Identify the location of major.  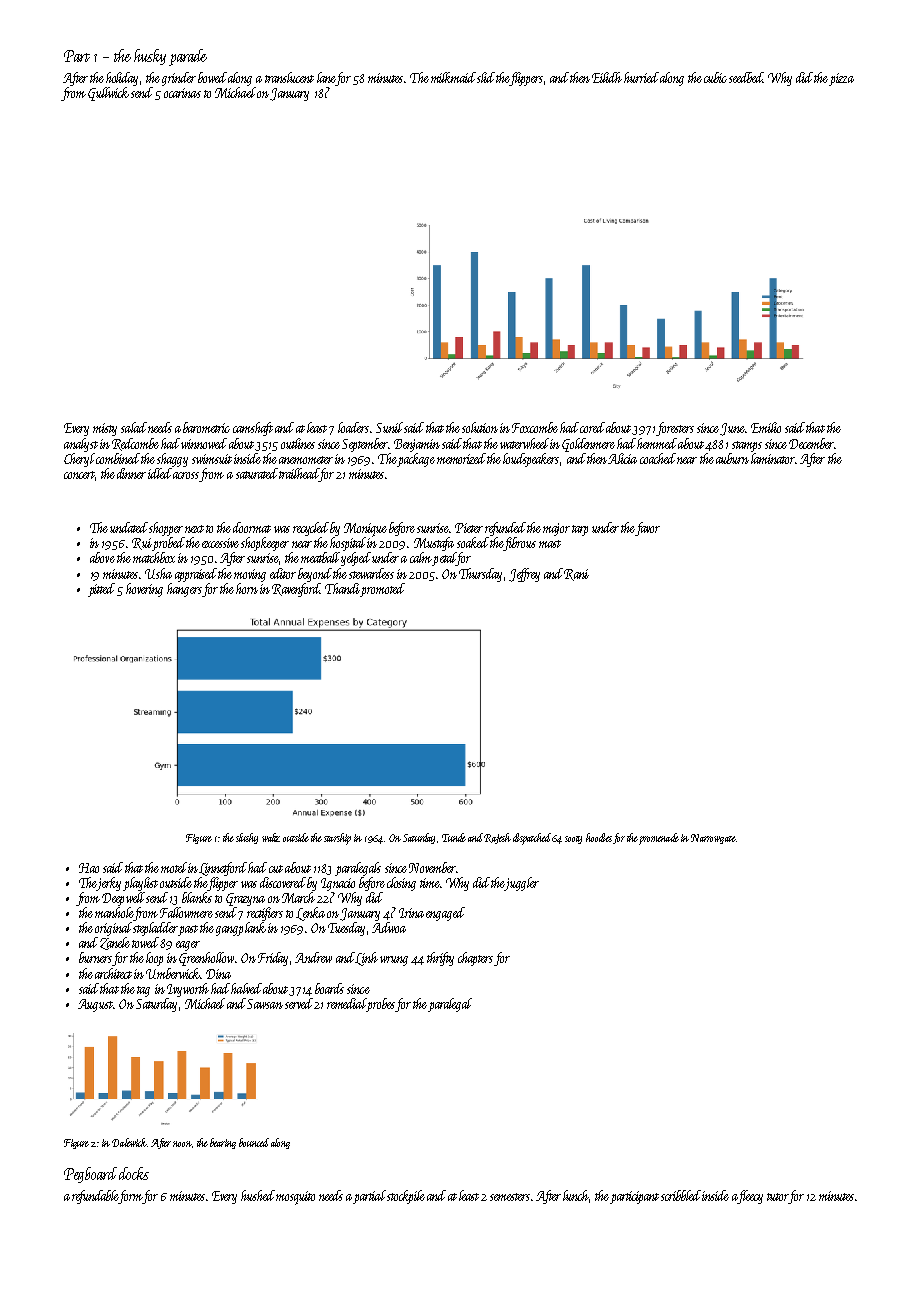
(556, 529).
